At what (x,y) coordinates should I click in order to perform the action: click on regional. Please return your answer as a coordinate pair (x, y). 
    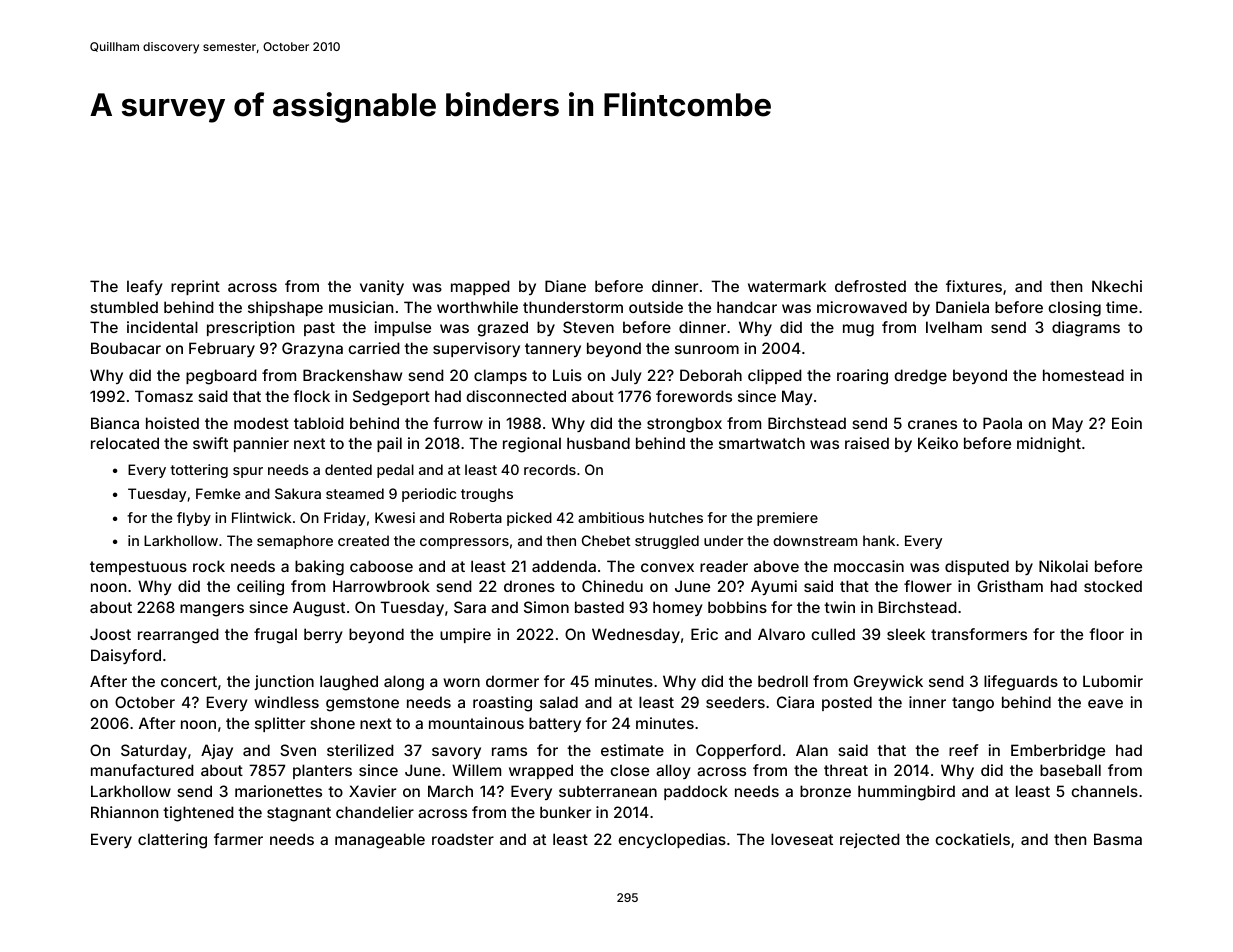
    Looking at the image, I should click on (532, 445).
